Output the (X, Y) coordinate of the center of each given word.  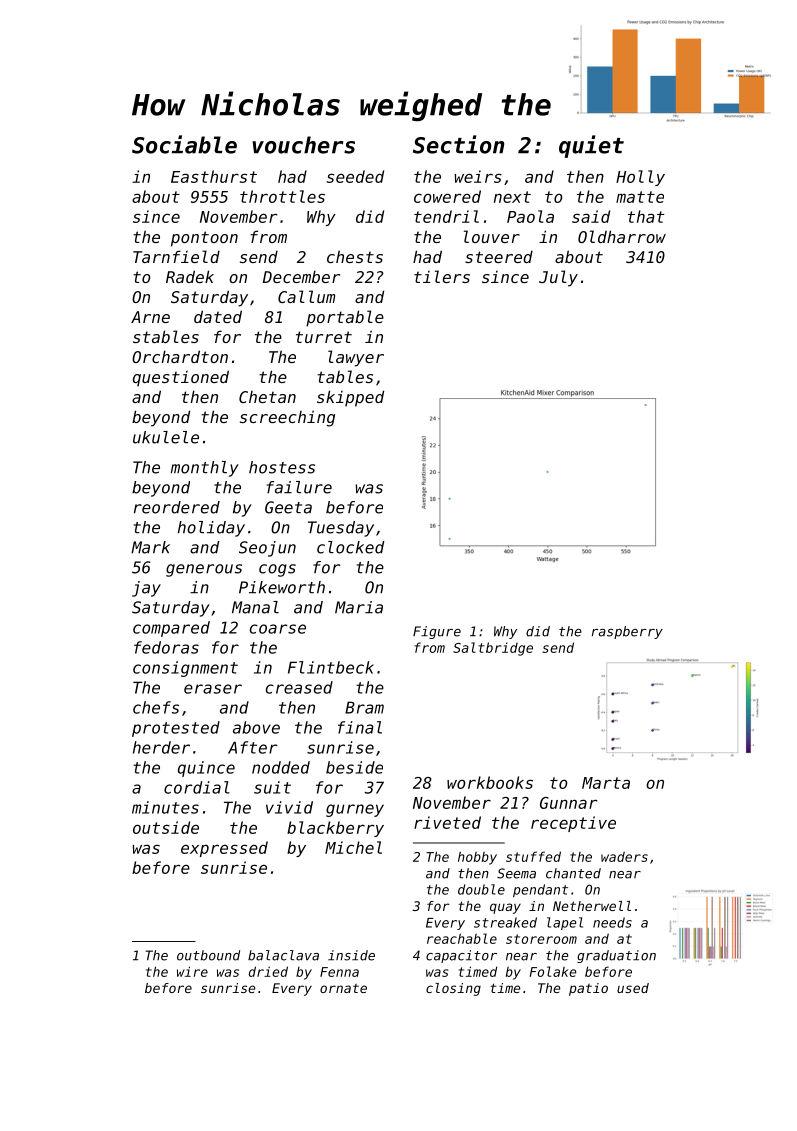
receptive (573, 824)
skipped (350, 398)
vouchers (303, 145)
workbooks (490, 782)
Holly (640, 178)
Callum (306, 296)
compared (171, 629)
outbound (208, 955)
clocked (351, 547)
